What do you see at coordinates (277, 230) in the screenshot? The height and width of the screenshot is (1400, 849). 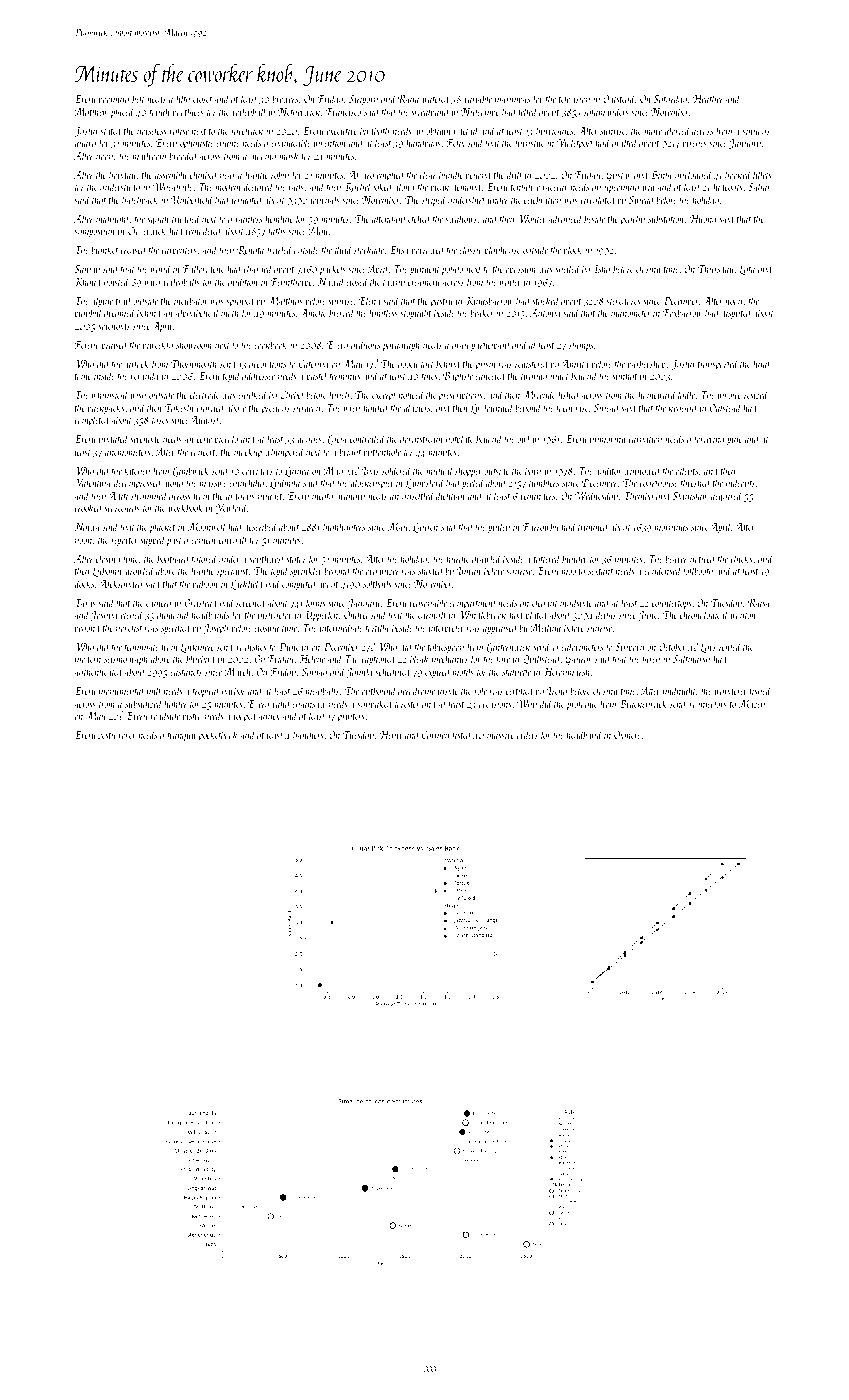 I see `laths` at bounding box center [277, 230].
